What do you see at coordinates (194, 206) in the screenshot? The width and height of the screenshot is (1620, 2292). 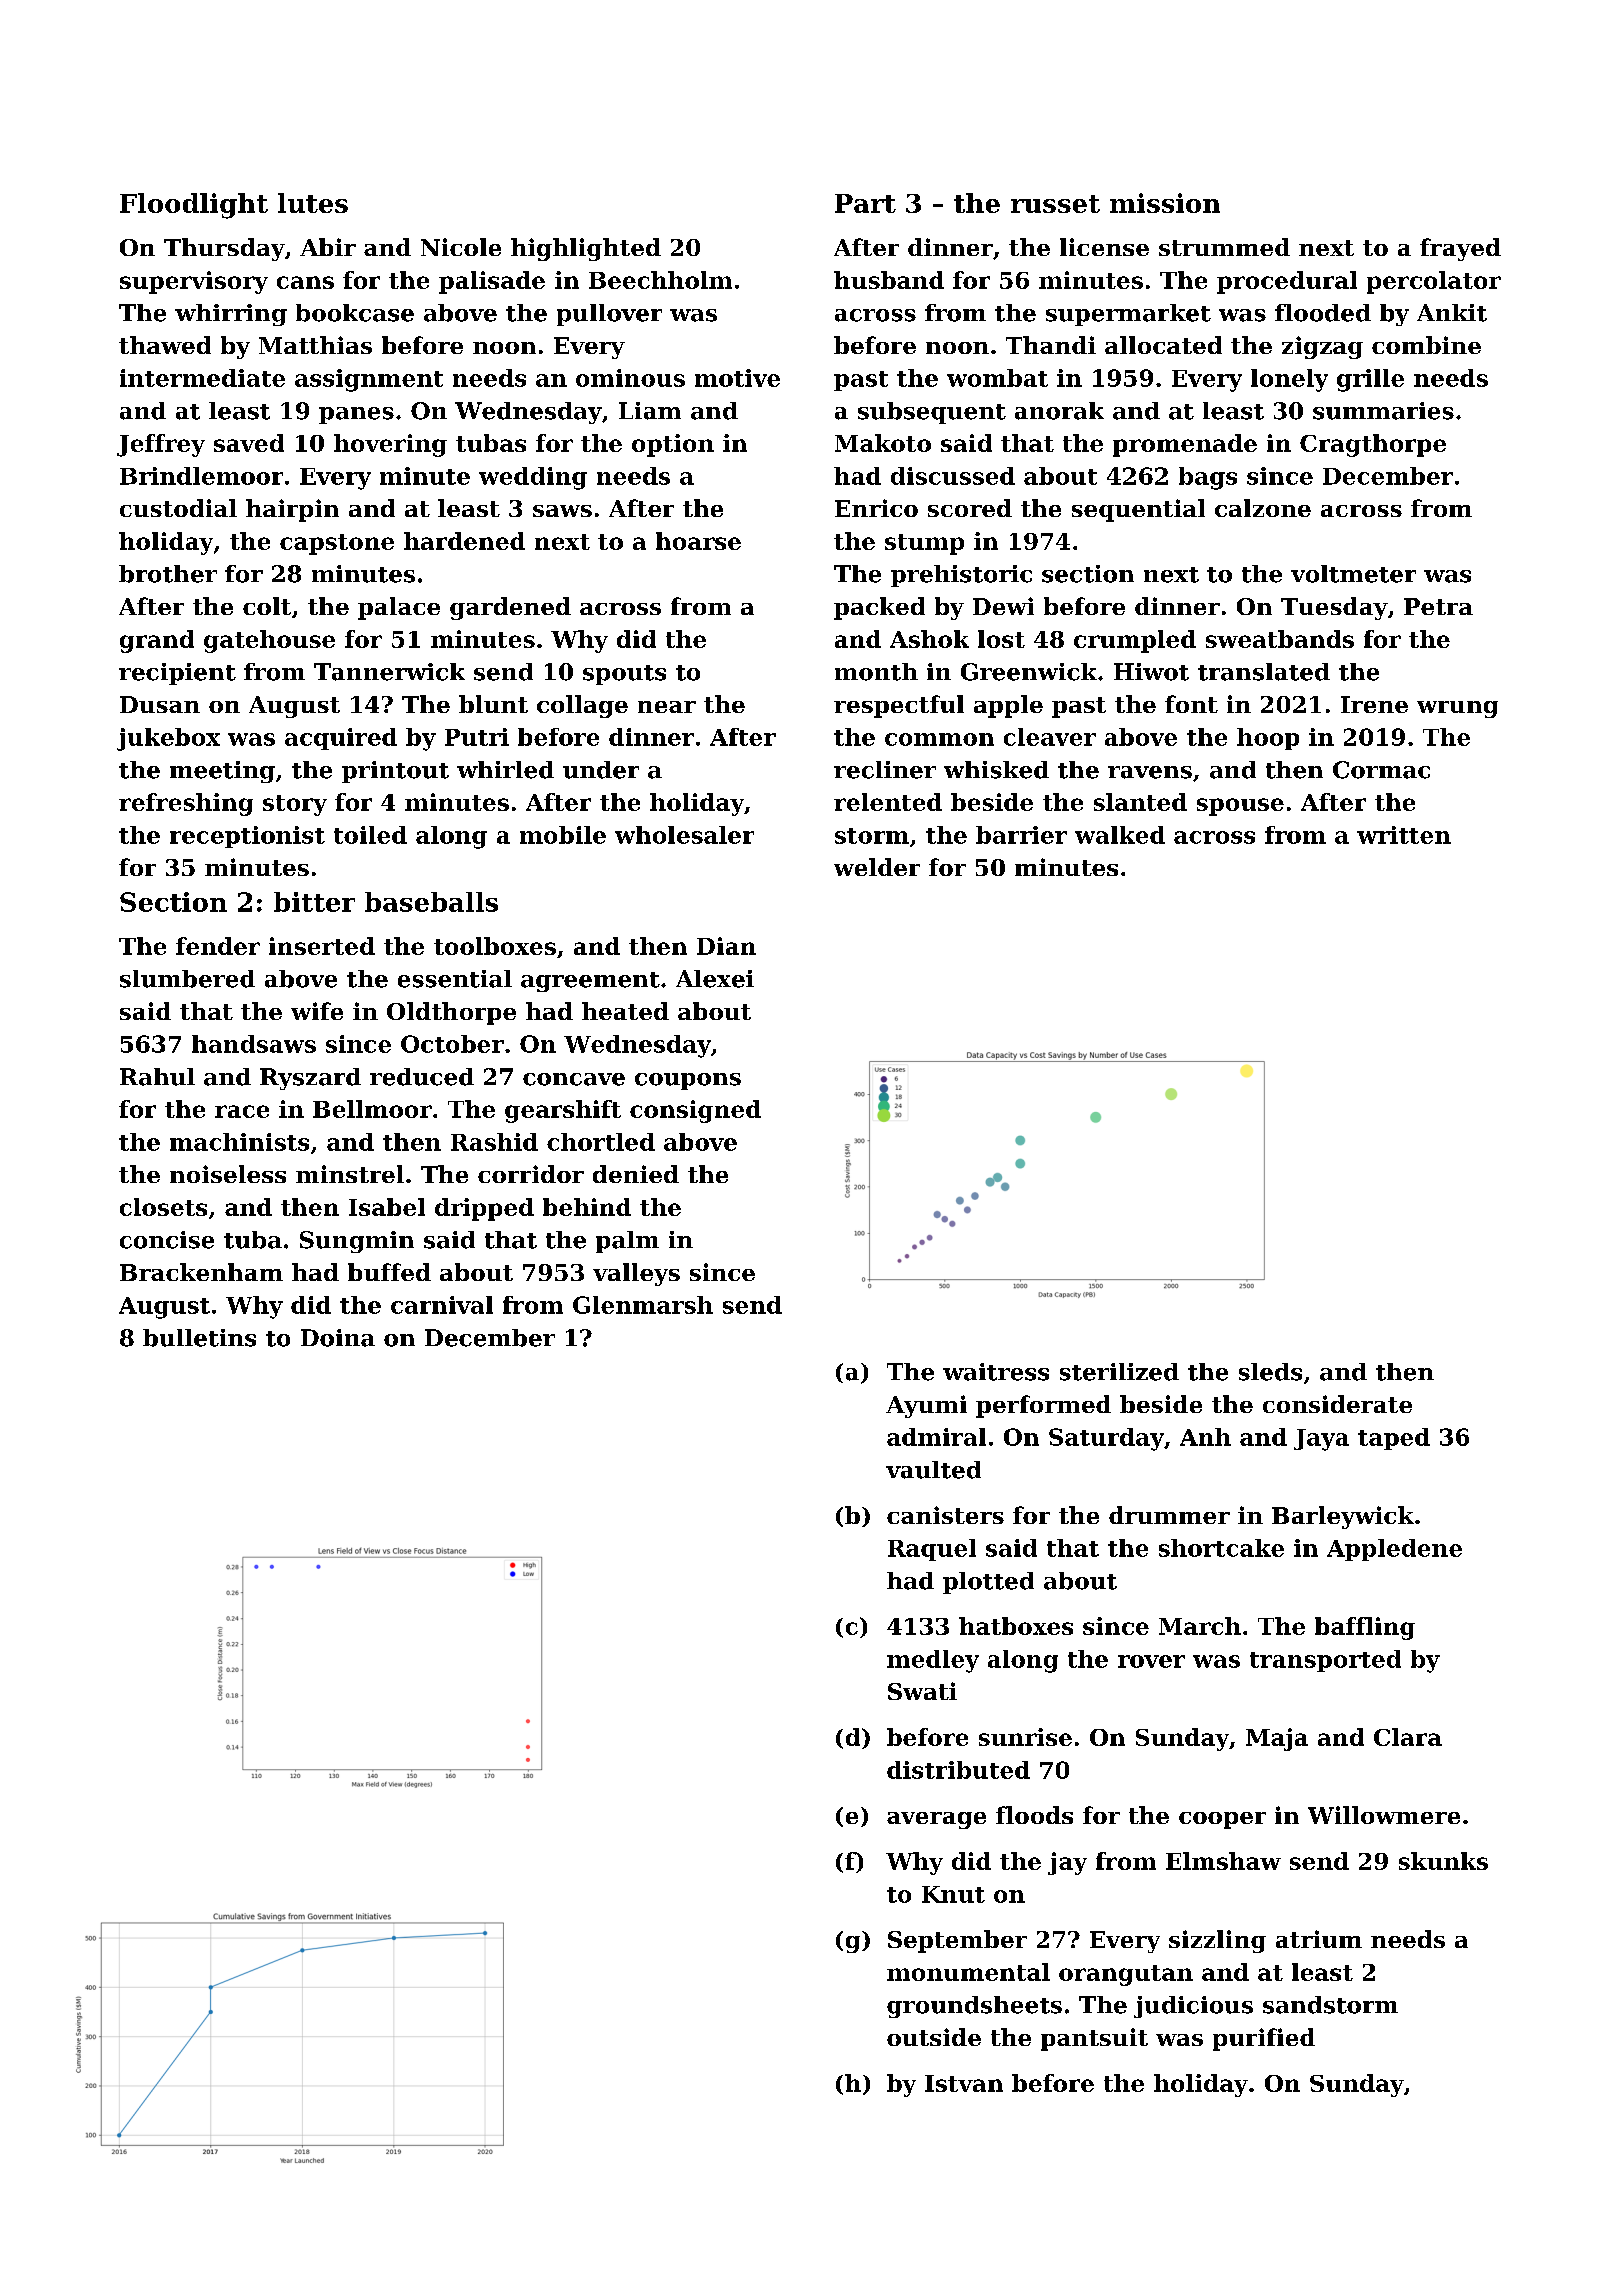 I see `Floodlight` at bounding box center [194, 206].
